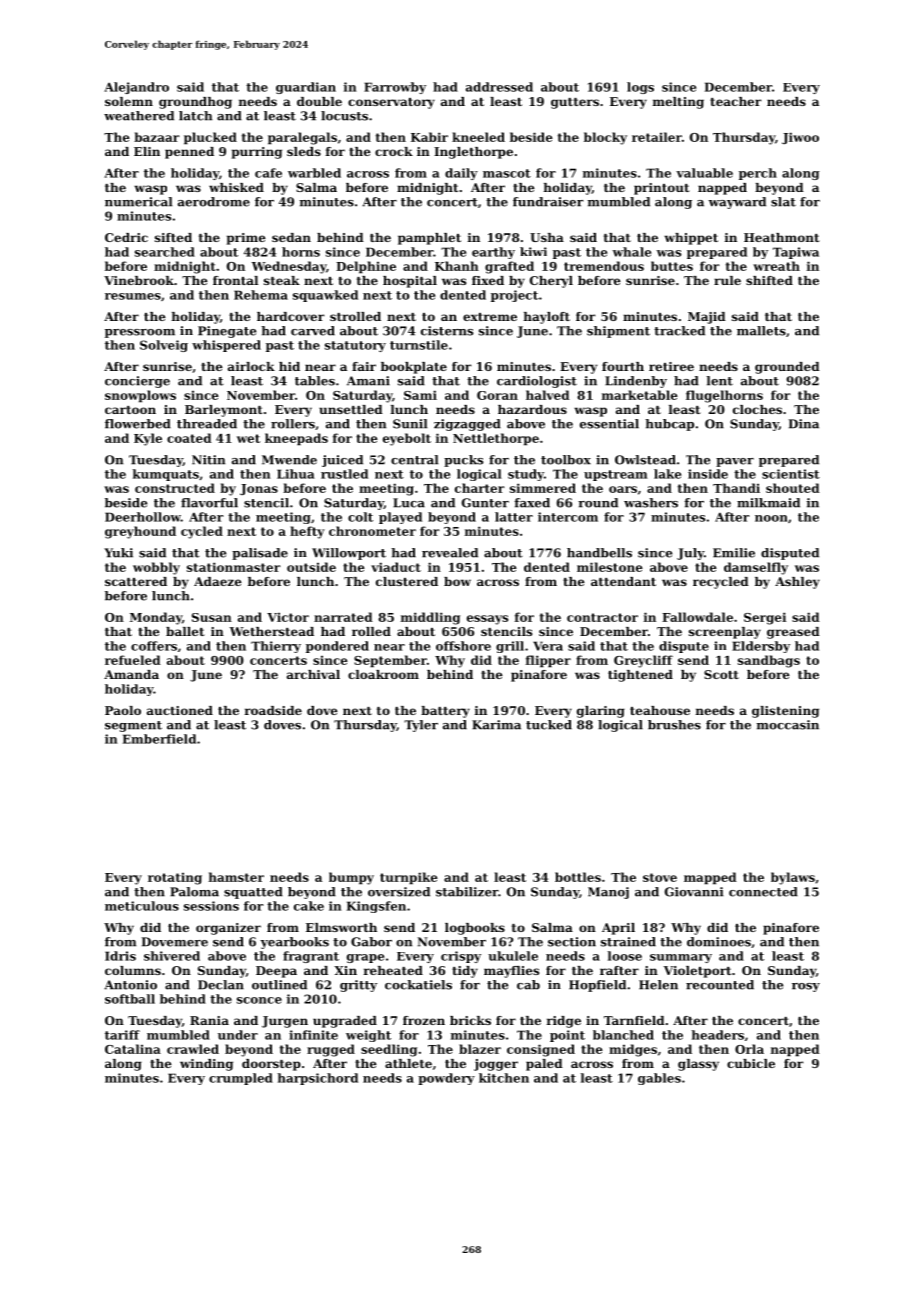  I want to click on rotating, so click(175, 879).
